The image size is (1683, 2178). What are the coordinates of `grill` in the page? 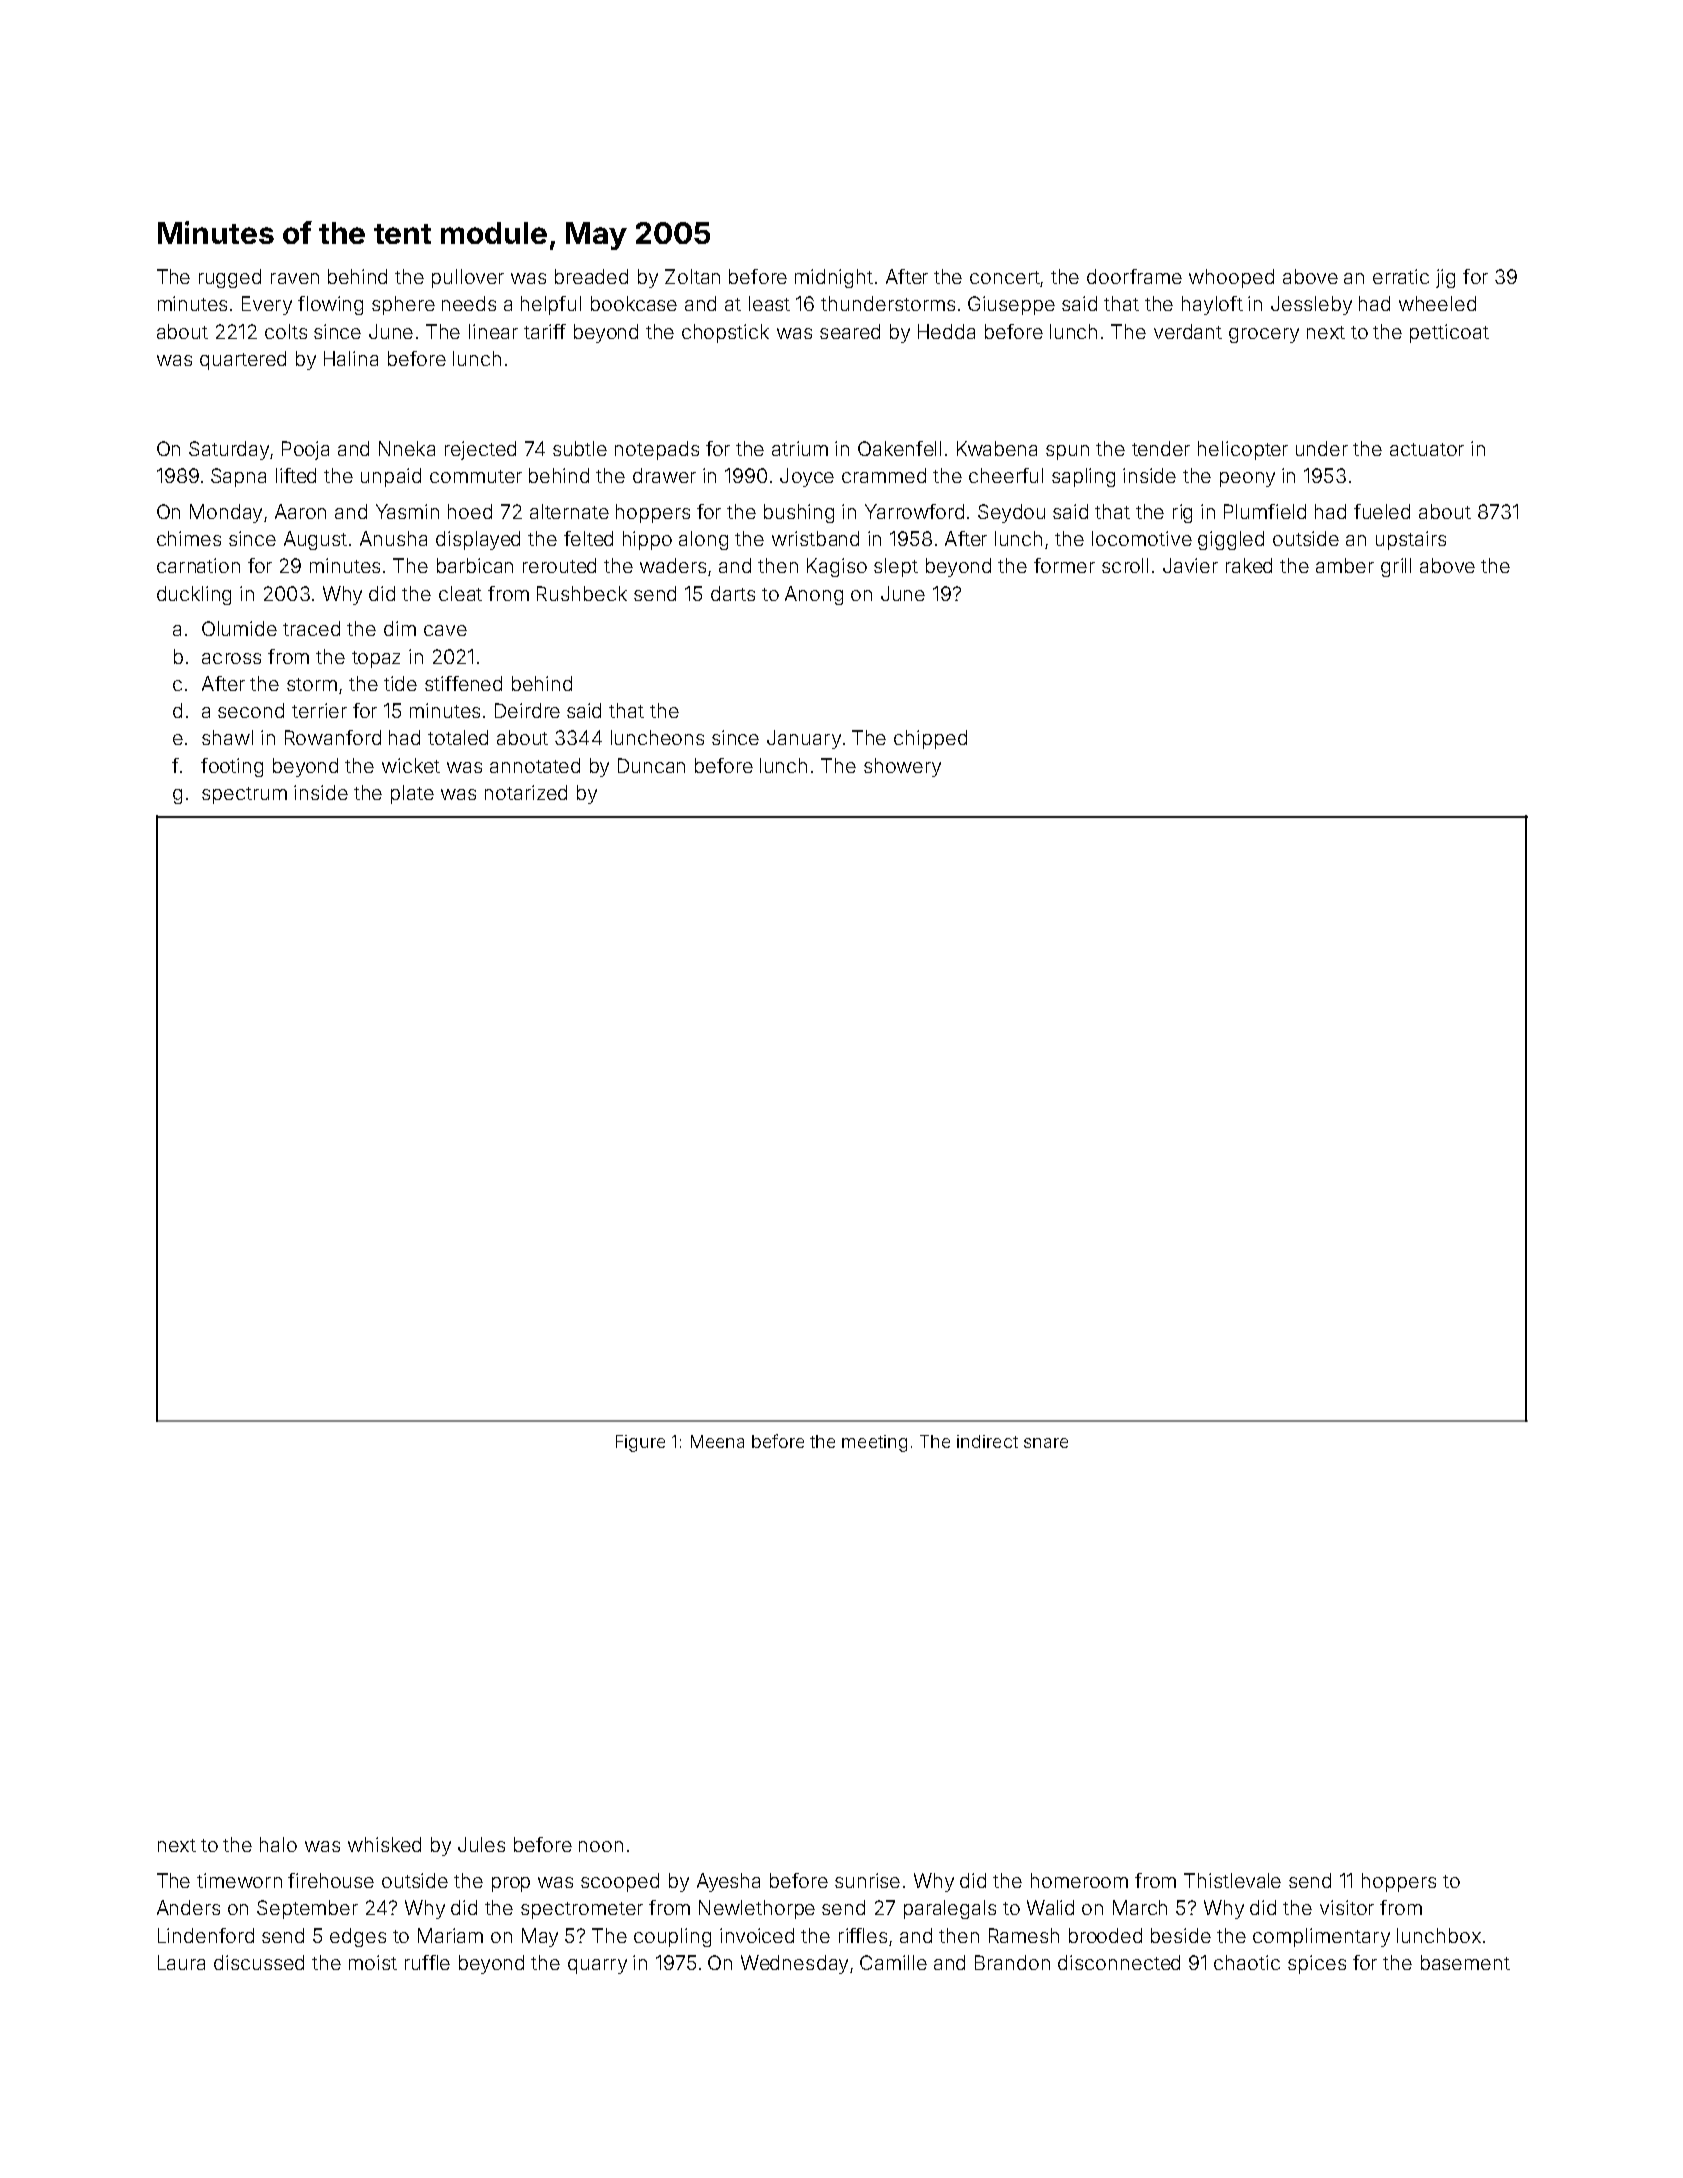 It's located at (1396, 567).
